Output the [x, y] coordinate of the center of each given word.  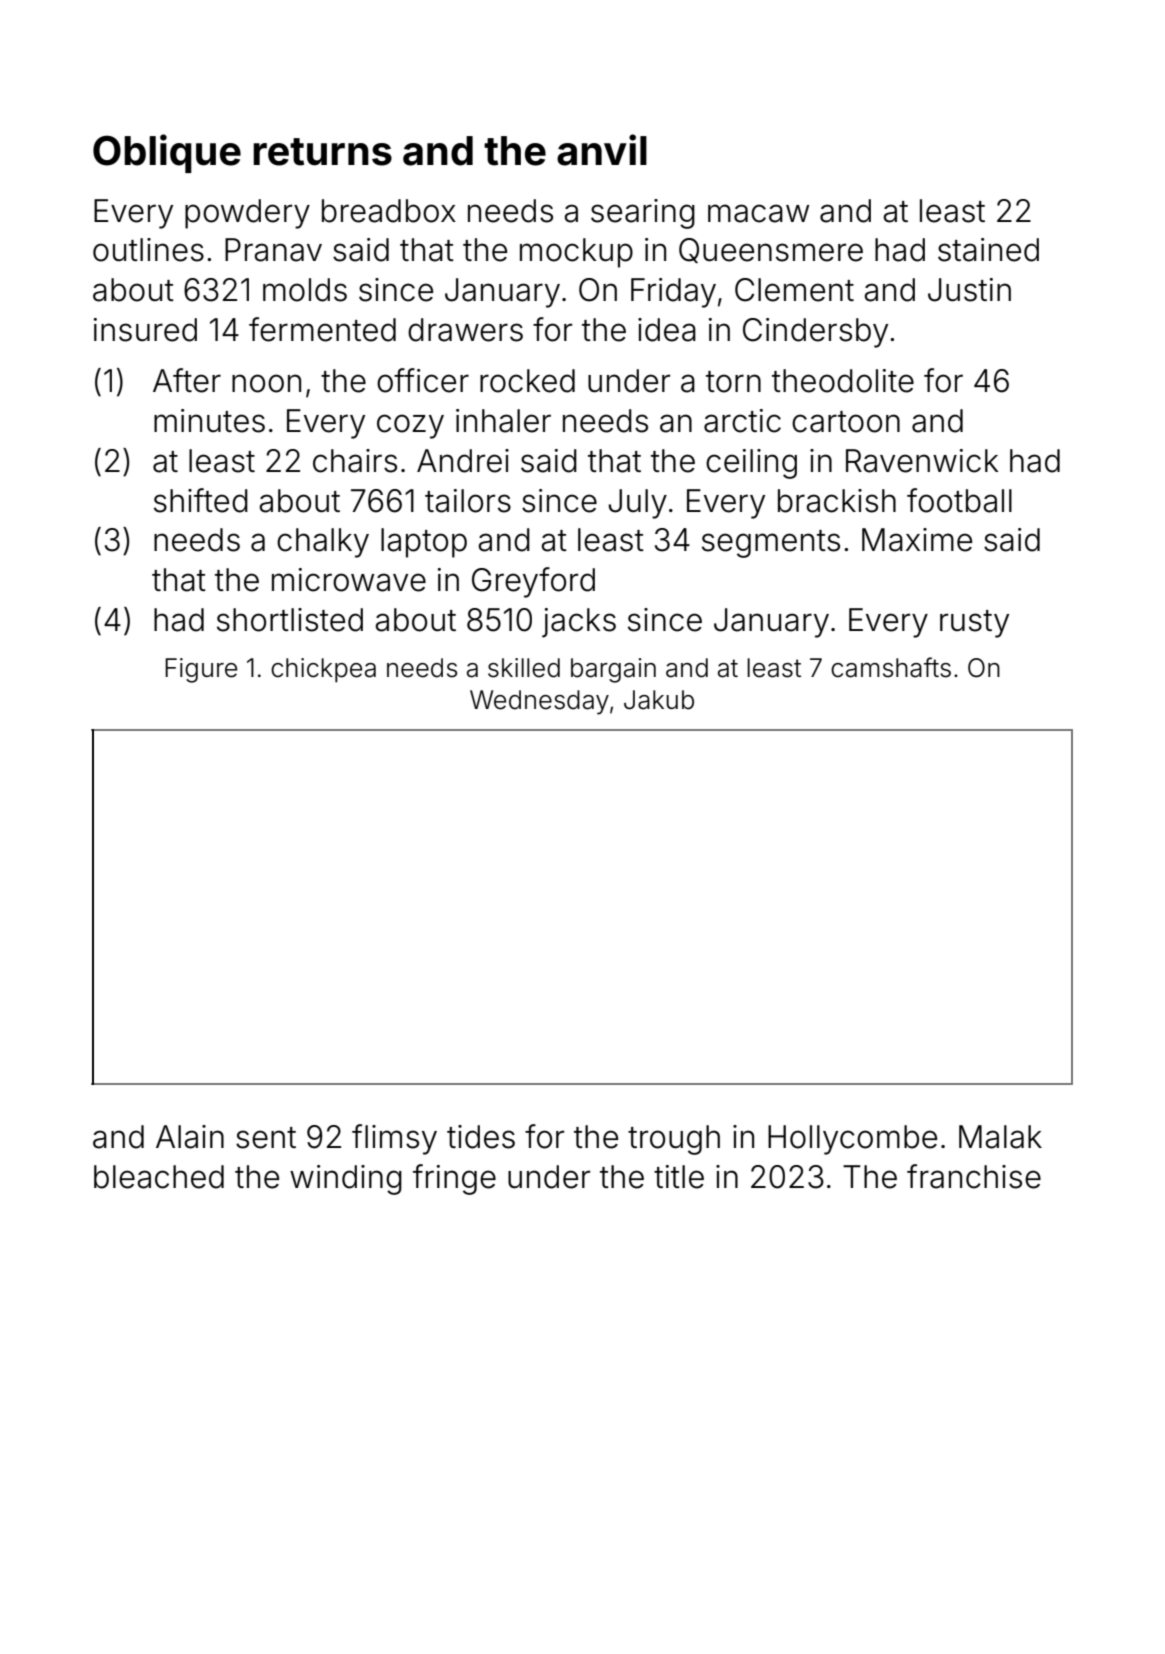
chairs [355, 461]
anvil [602, 150]
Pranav [273, 250]
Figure [201, 670]
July [637, 504]
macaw [758, 213]
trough [674, 1140]
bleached [159, 1177]
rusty [974, 624]
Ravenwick [922, 461]
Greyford [533, 582]
